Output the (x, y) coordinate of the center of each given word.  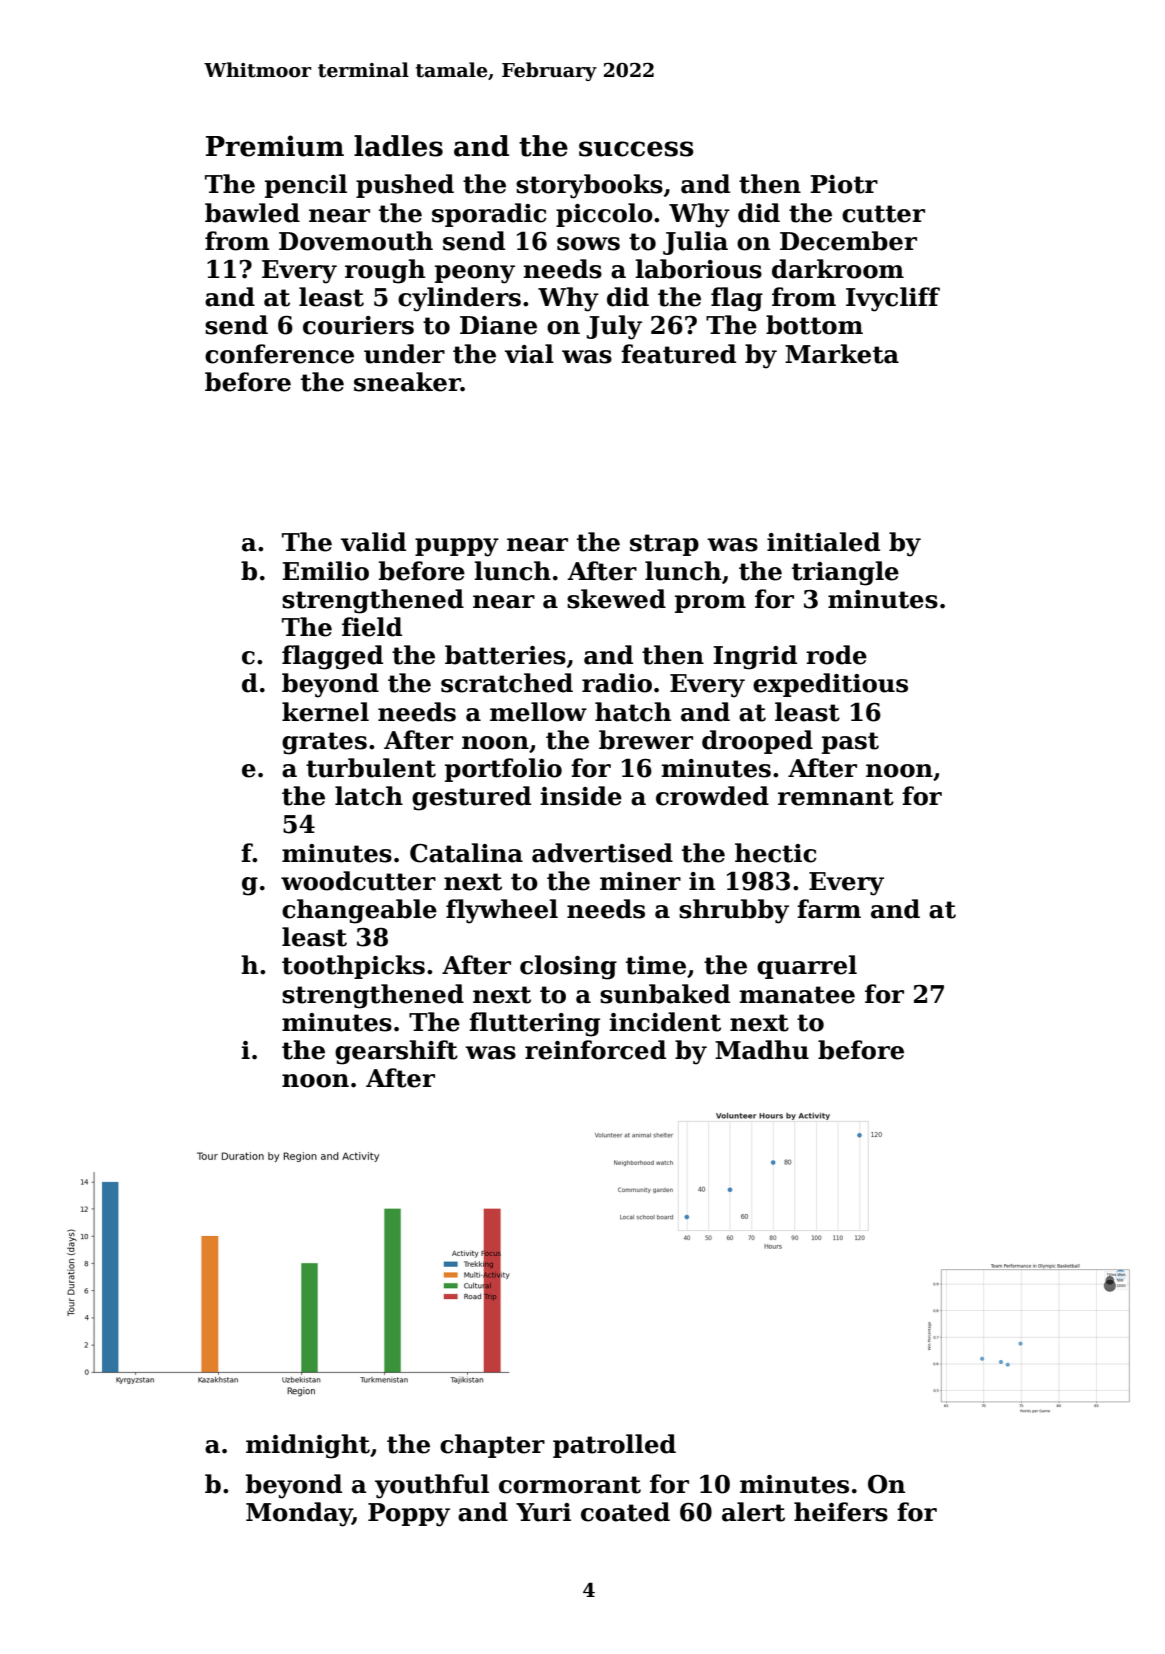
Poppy (409, 1515)
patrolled (614, 1446)
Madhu (762, 1050)
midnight (308, 1446)
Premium (275, 146)
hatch (633, 712)
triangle (845, 573)
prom (710, 604)
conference (279, 354)
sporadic (489, 215)
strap (664, 545)
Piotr (844, 184)
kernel (325, 712)
